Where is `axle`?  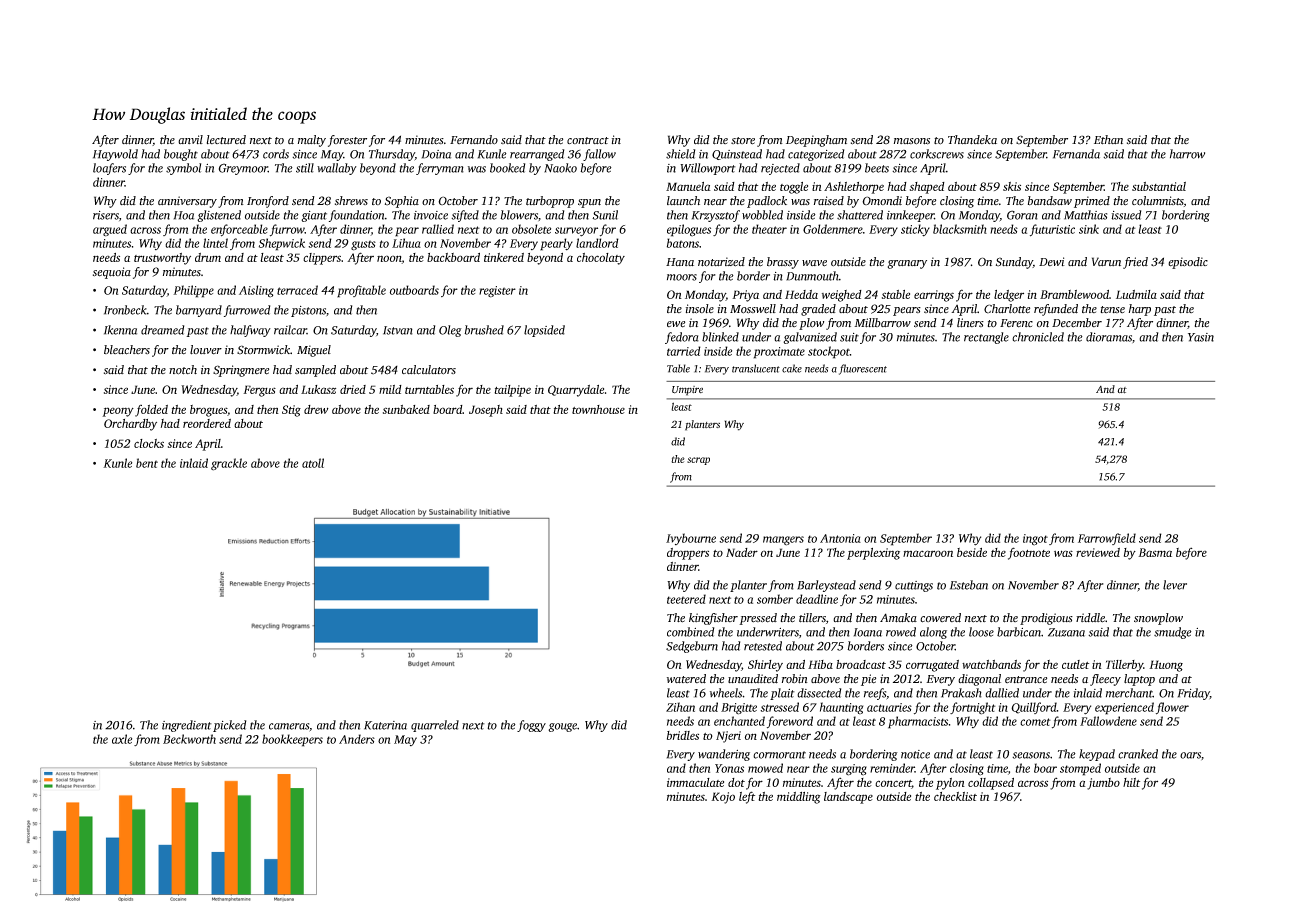
axle is located at coordinates (122, 739).
